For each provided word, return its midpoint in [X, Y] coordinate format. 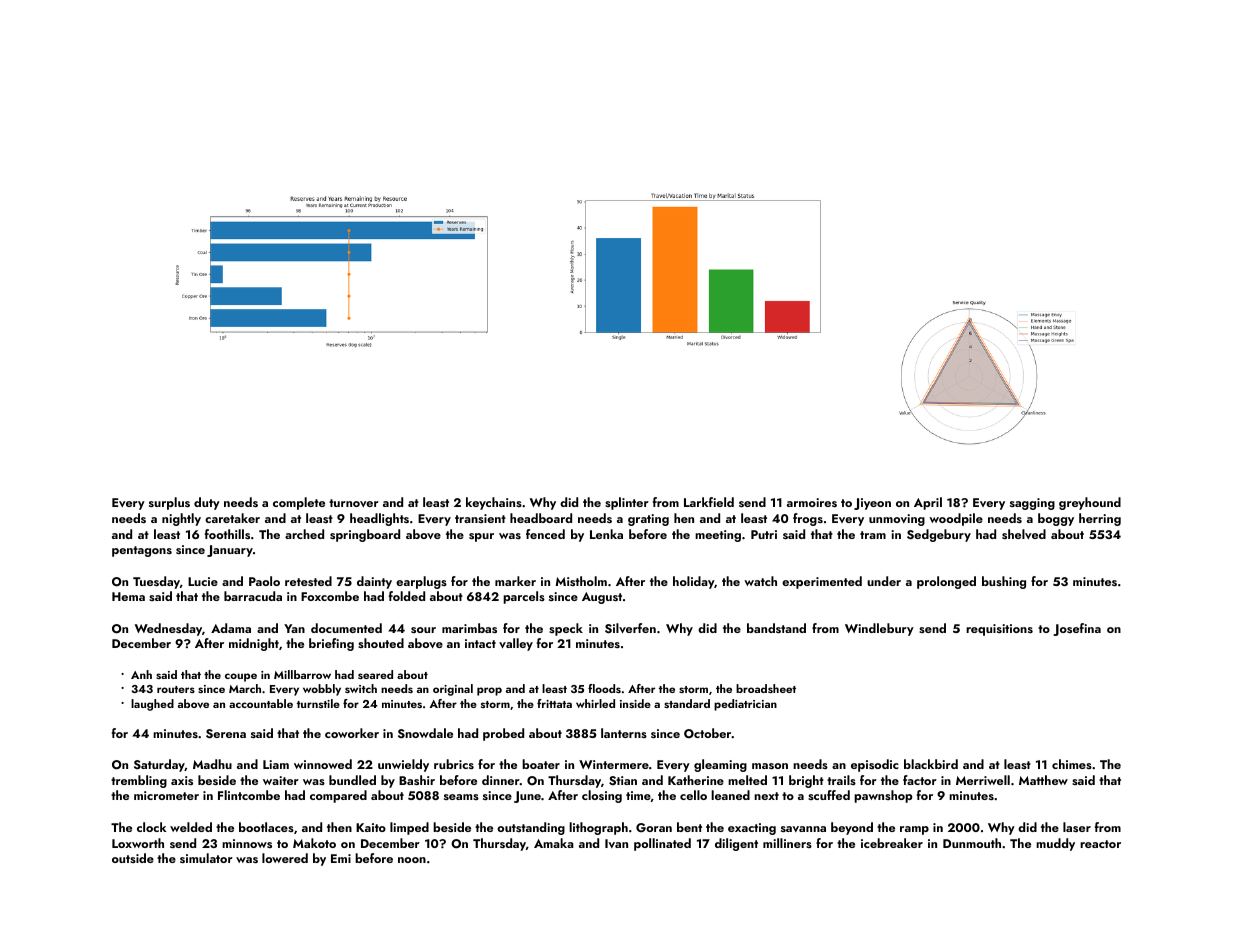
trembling [139, 781]
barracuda [253, 596]
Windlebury [879, 629]
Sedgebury [939, 535]
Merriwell [983, 780]
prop [489, 691]
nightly [181, 519]
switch [361, 688]
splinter [627, 503]
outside [133, 858]
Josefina [1077, 629]
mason [770, 766]
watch [760, 581]
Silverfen [630, 628]
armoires [812, 502]
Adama [231, 628]
